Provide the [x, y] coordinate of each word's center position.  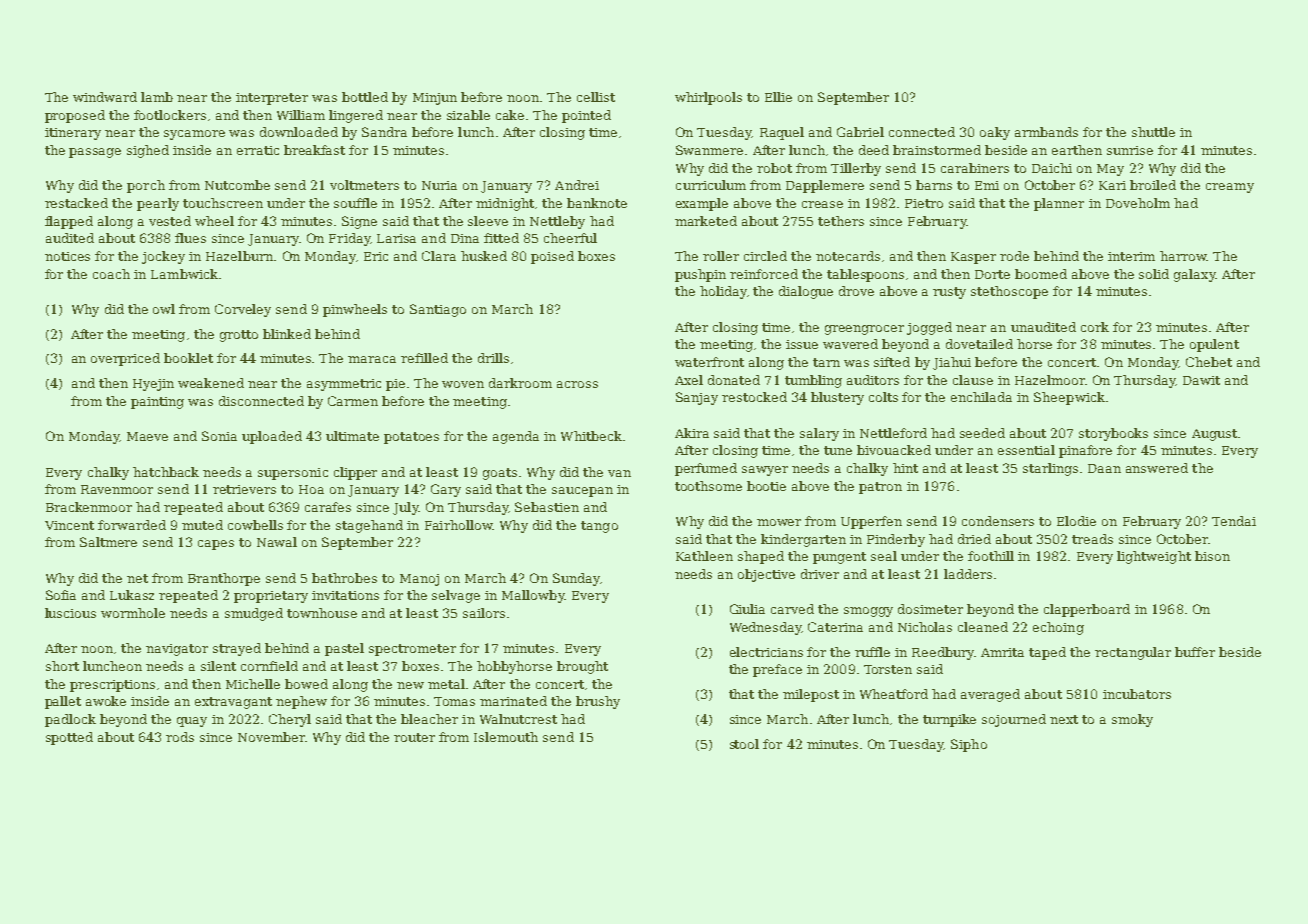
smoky [1132, 720]
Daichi [1052, 168]
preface [777, 670]
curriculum [711, 185]
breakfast [314, 150]
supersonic [293, 474]
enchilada [981, 397]
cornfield [269, 666]
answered [1157, 468]
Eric [376, 256]
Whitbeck [591, 436]
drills [493, 358]
